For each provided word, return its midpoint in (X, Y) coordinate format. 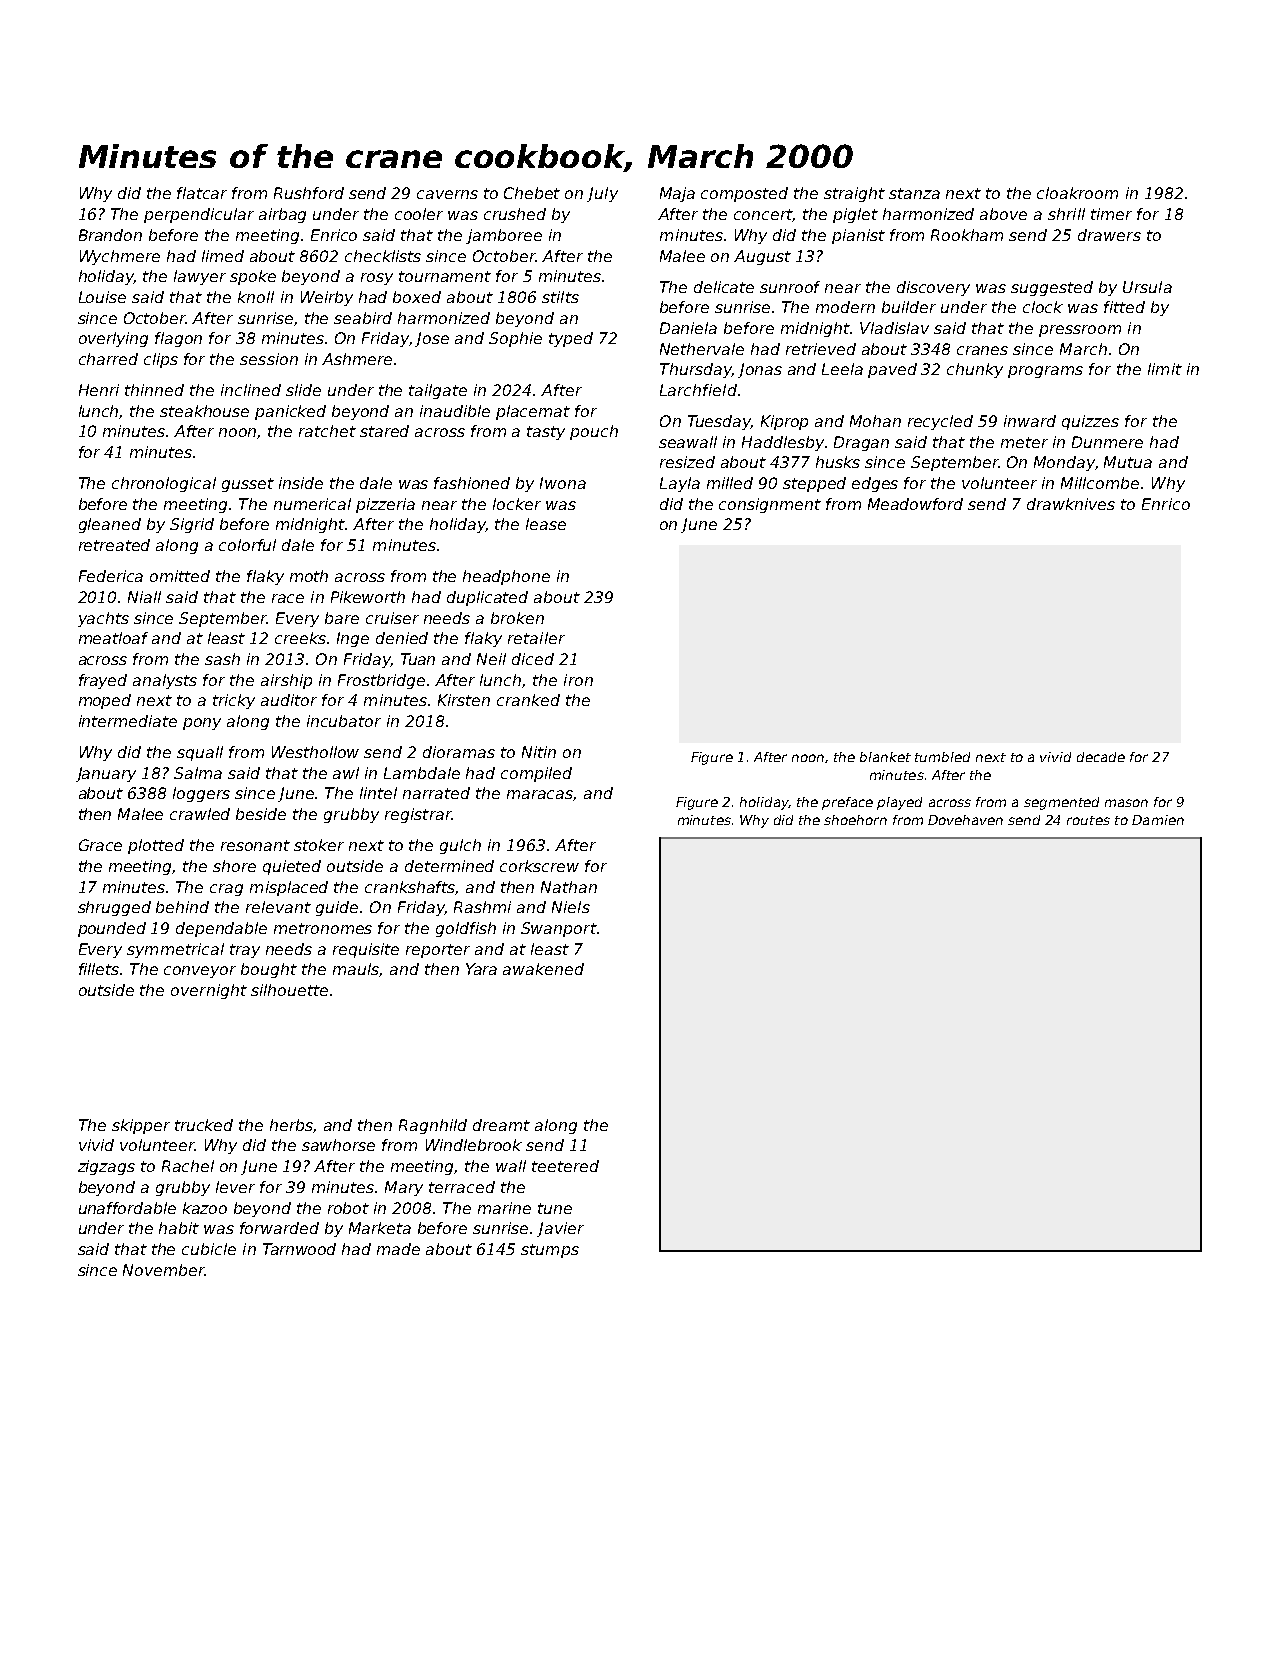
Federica (111, 576)
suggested (1052, 288)
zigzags (106, 1167)
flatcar (202, 193)
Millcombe (1100, 483)
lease (546, 524)
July (602, 194)
